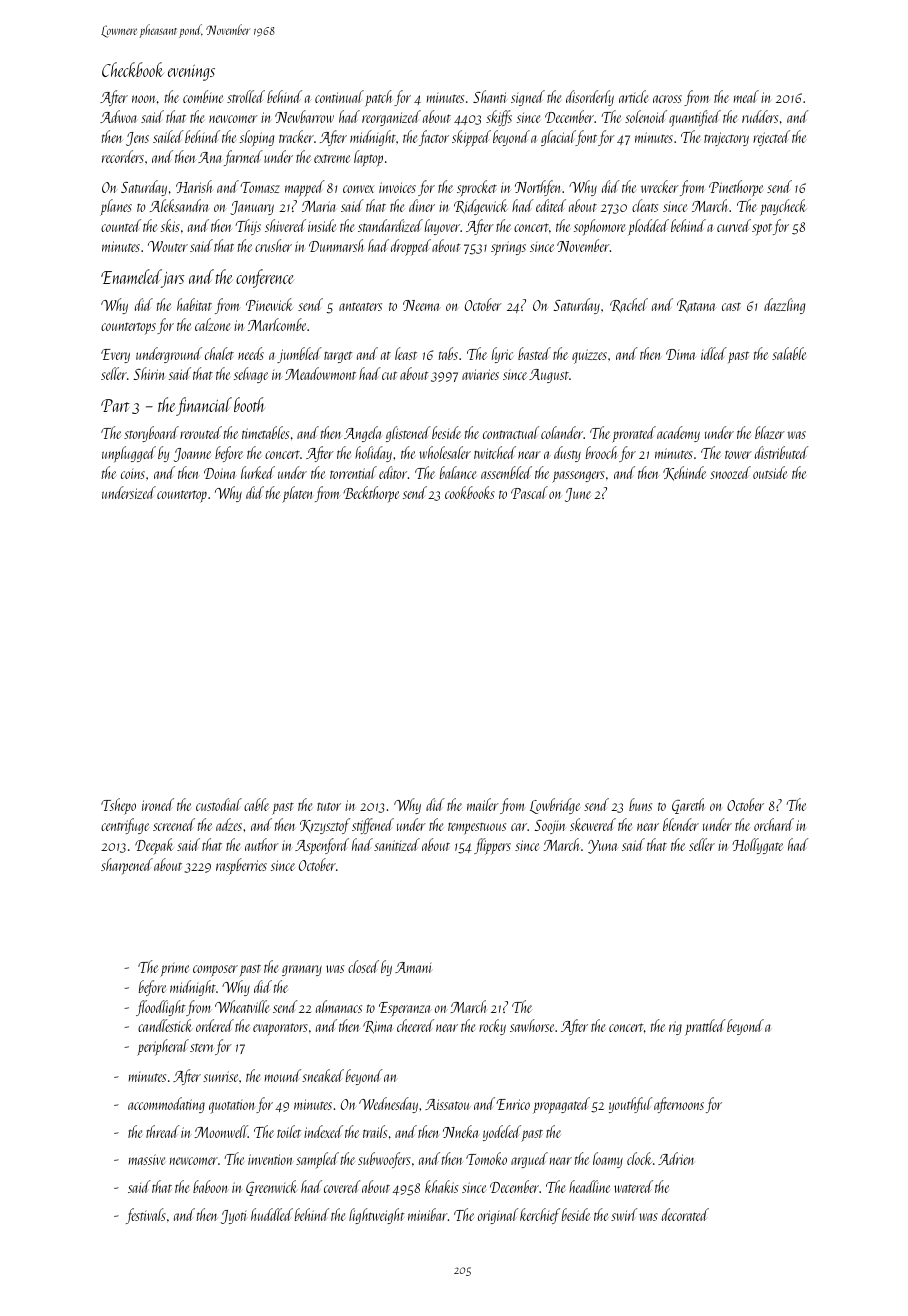  What do you see at coordinates (688, 806) in the screenshot?
I see `Gareth` at bounding box center [688, 806].
